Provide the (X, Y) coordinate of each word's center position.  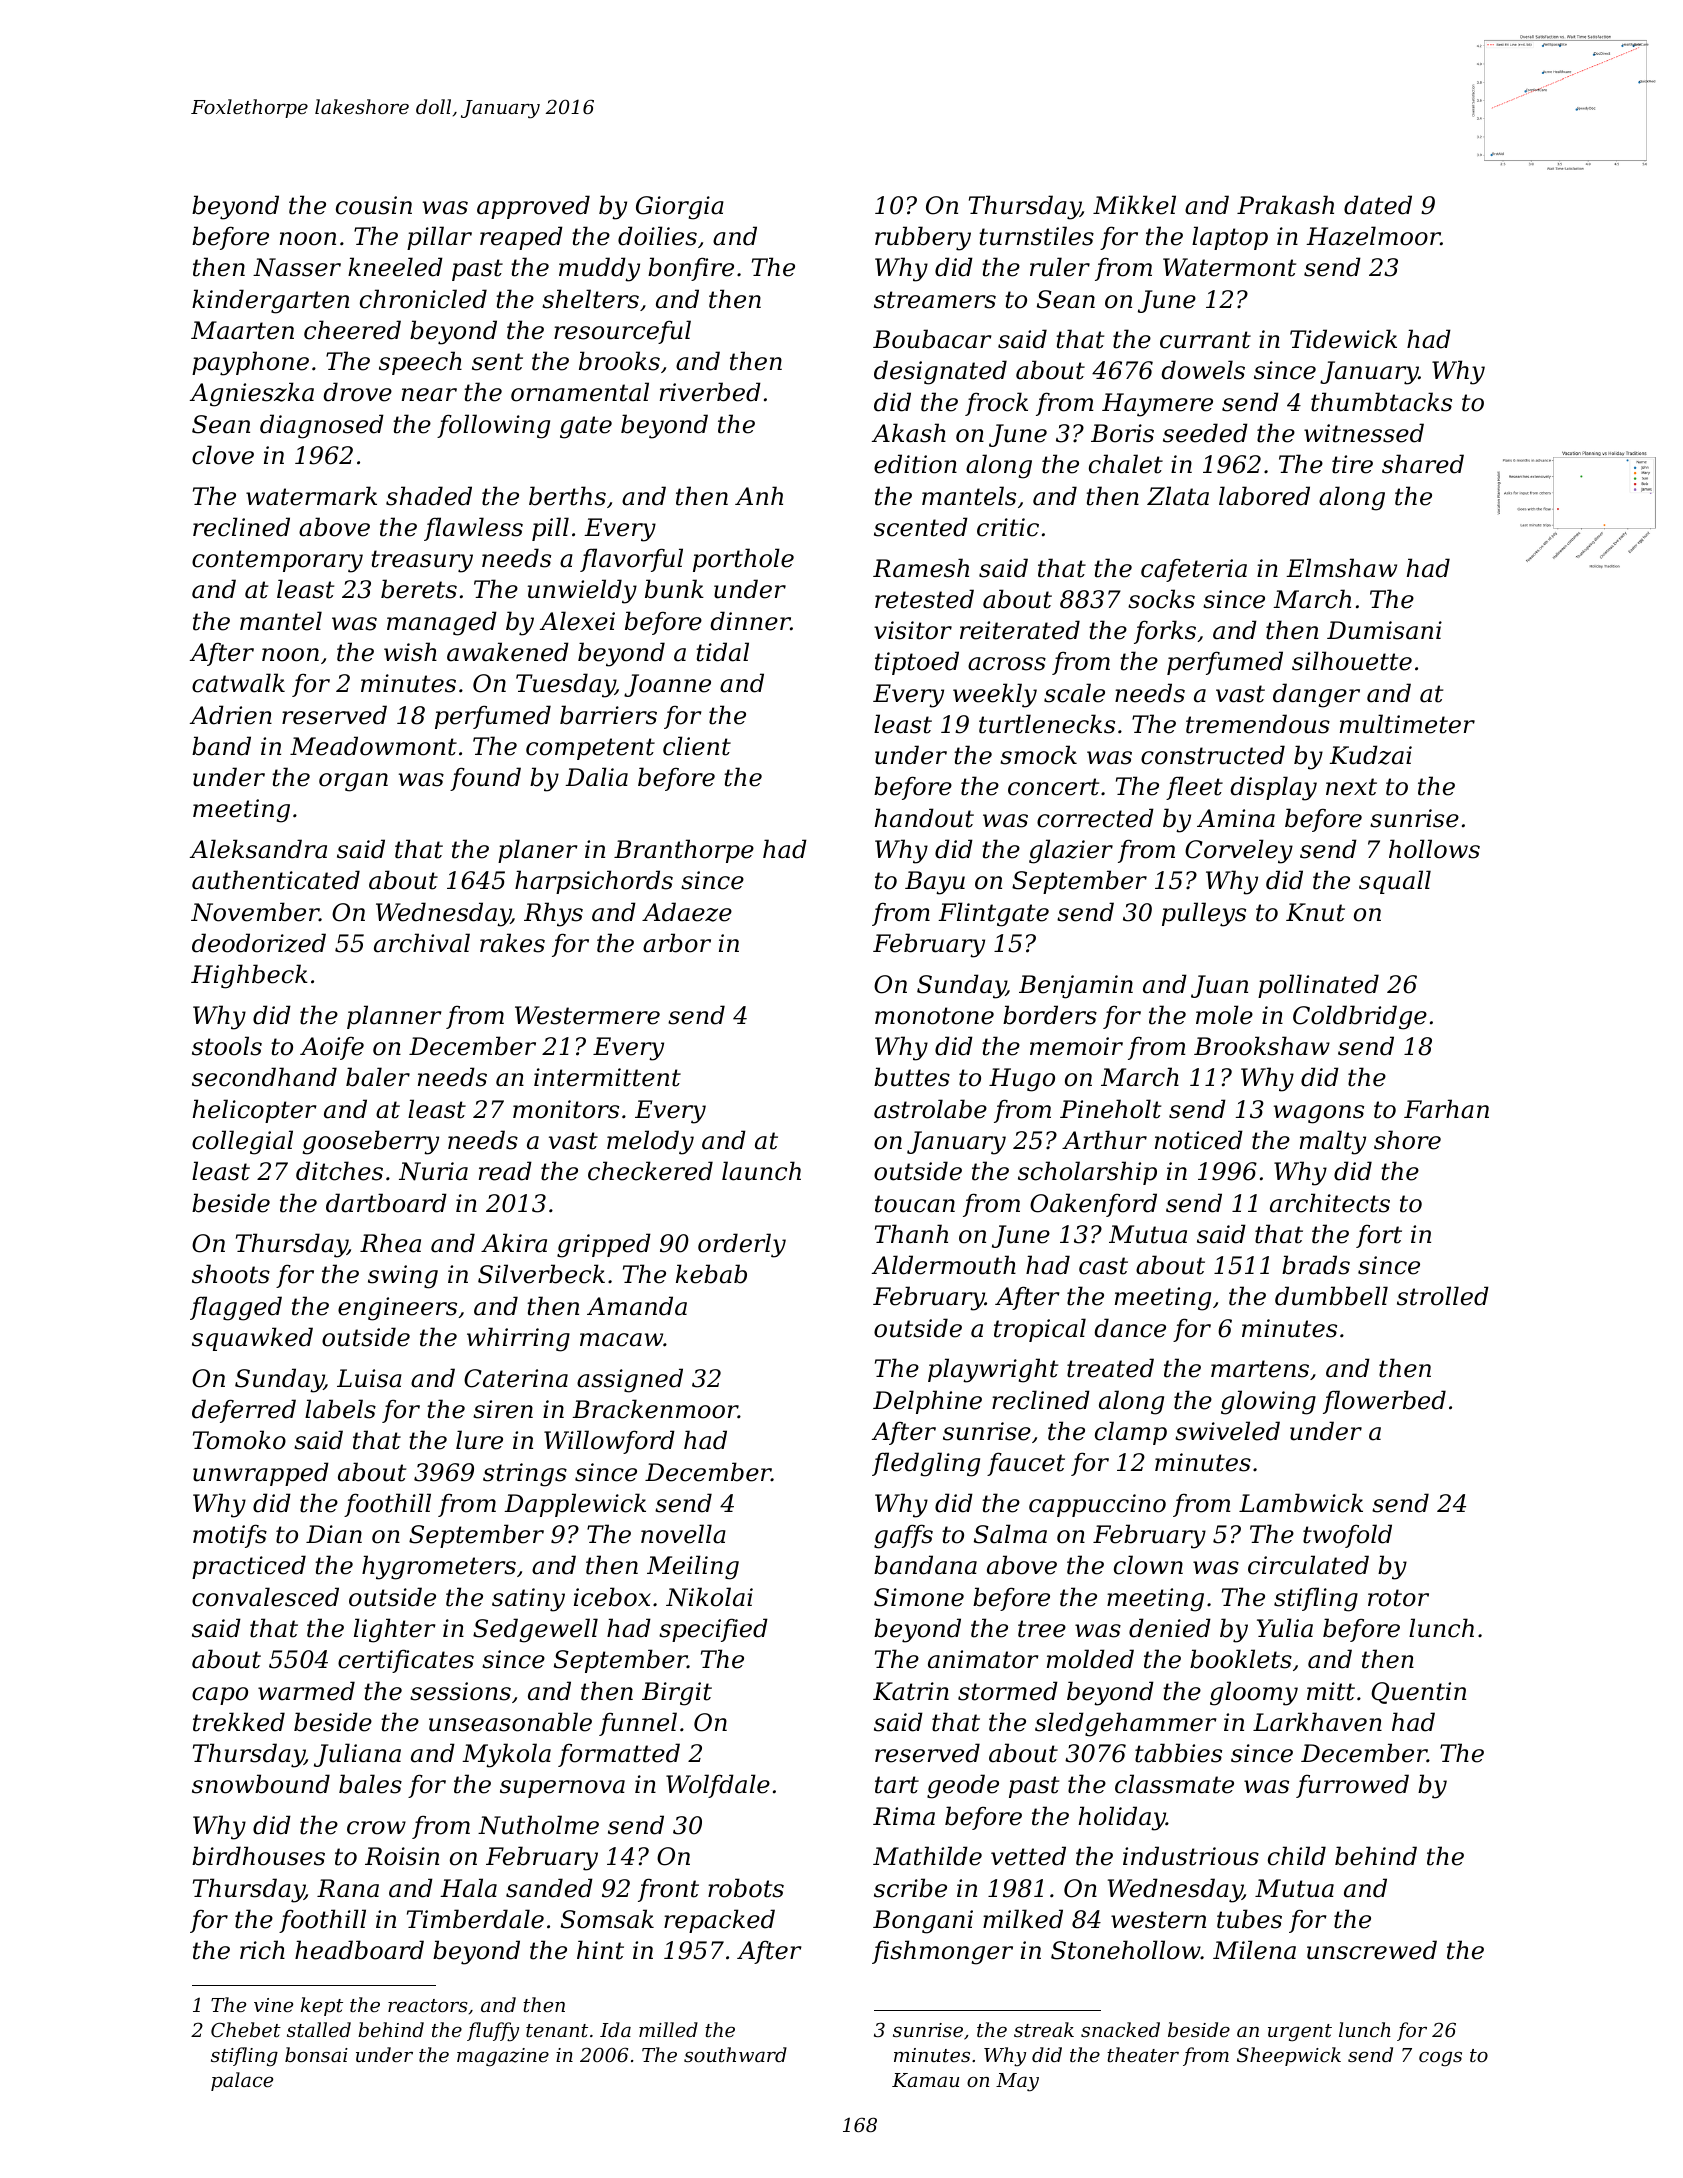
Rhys (553, 914)
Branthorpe (684, 851)
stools (227, 1046)
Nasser (297, 267)
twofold (1347, 1536)
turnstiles (1036, 236)
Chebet (246, 2029)
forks (1165, 632)
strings (525, 1475)
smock (1038, 755)
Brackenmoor (655, 1409)
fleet (1194, 788)
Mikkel (1134, 205)
